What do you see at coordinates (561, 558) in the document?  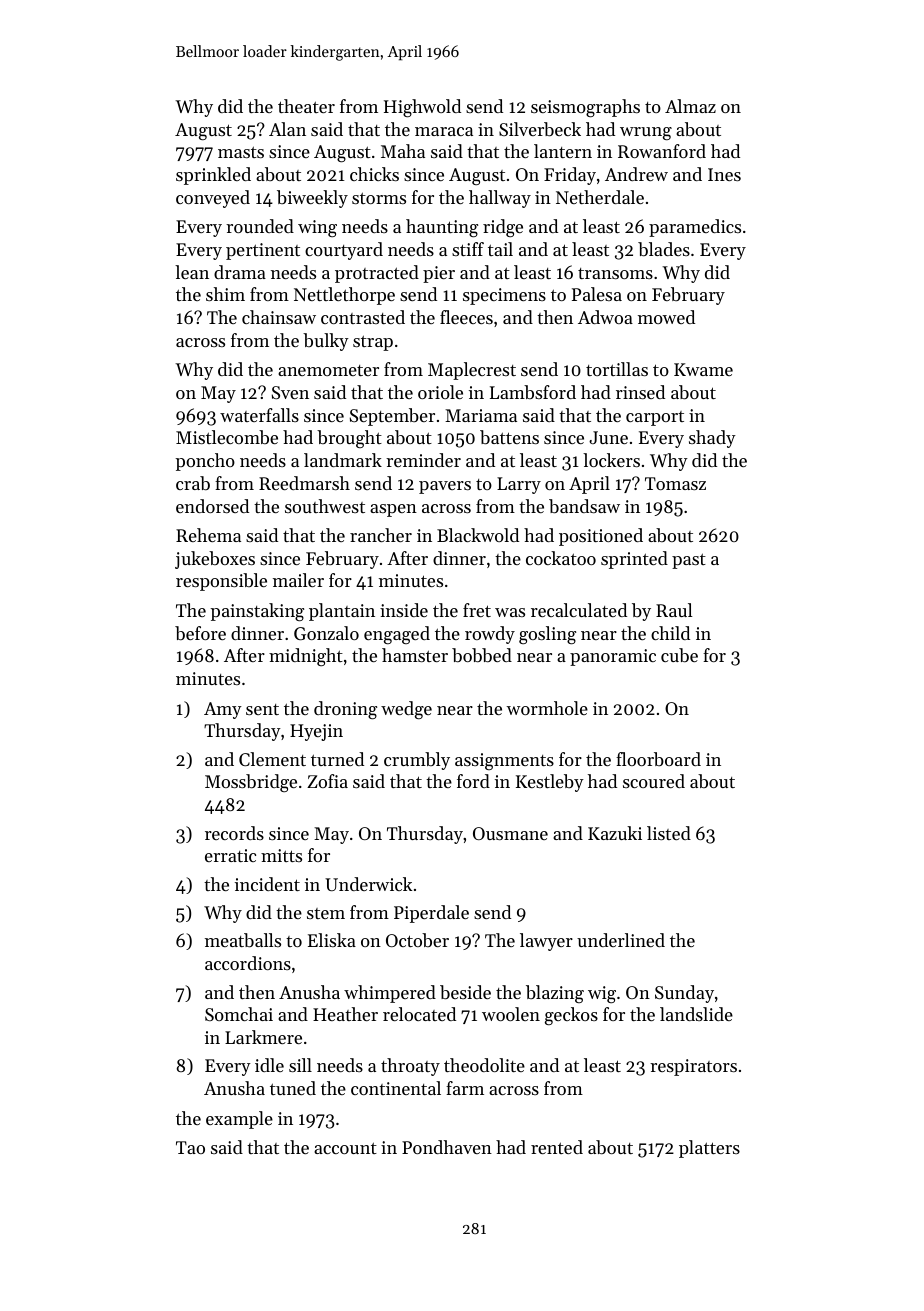 I see `cockatoo` at bounding box center [561, 558].
